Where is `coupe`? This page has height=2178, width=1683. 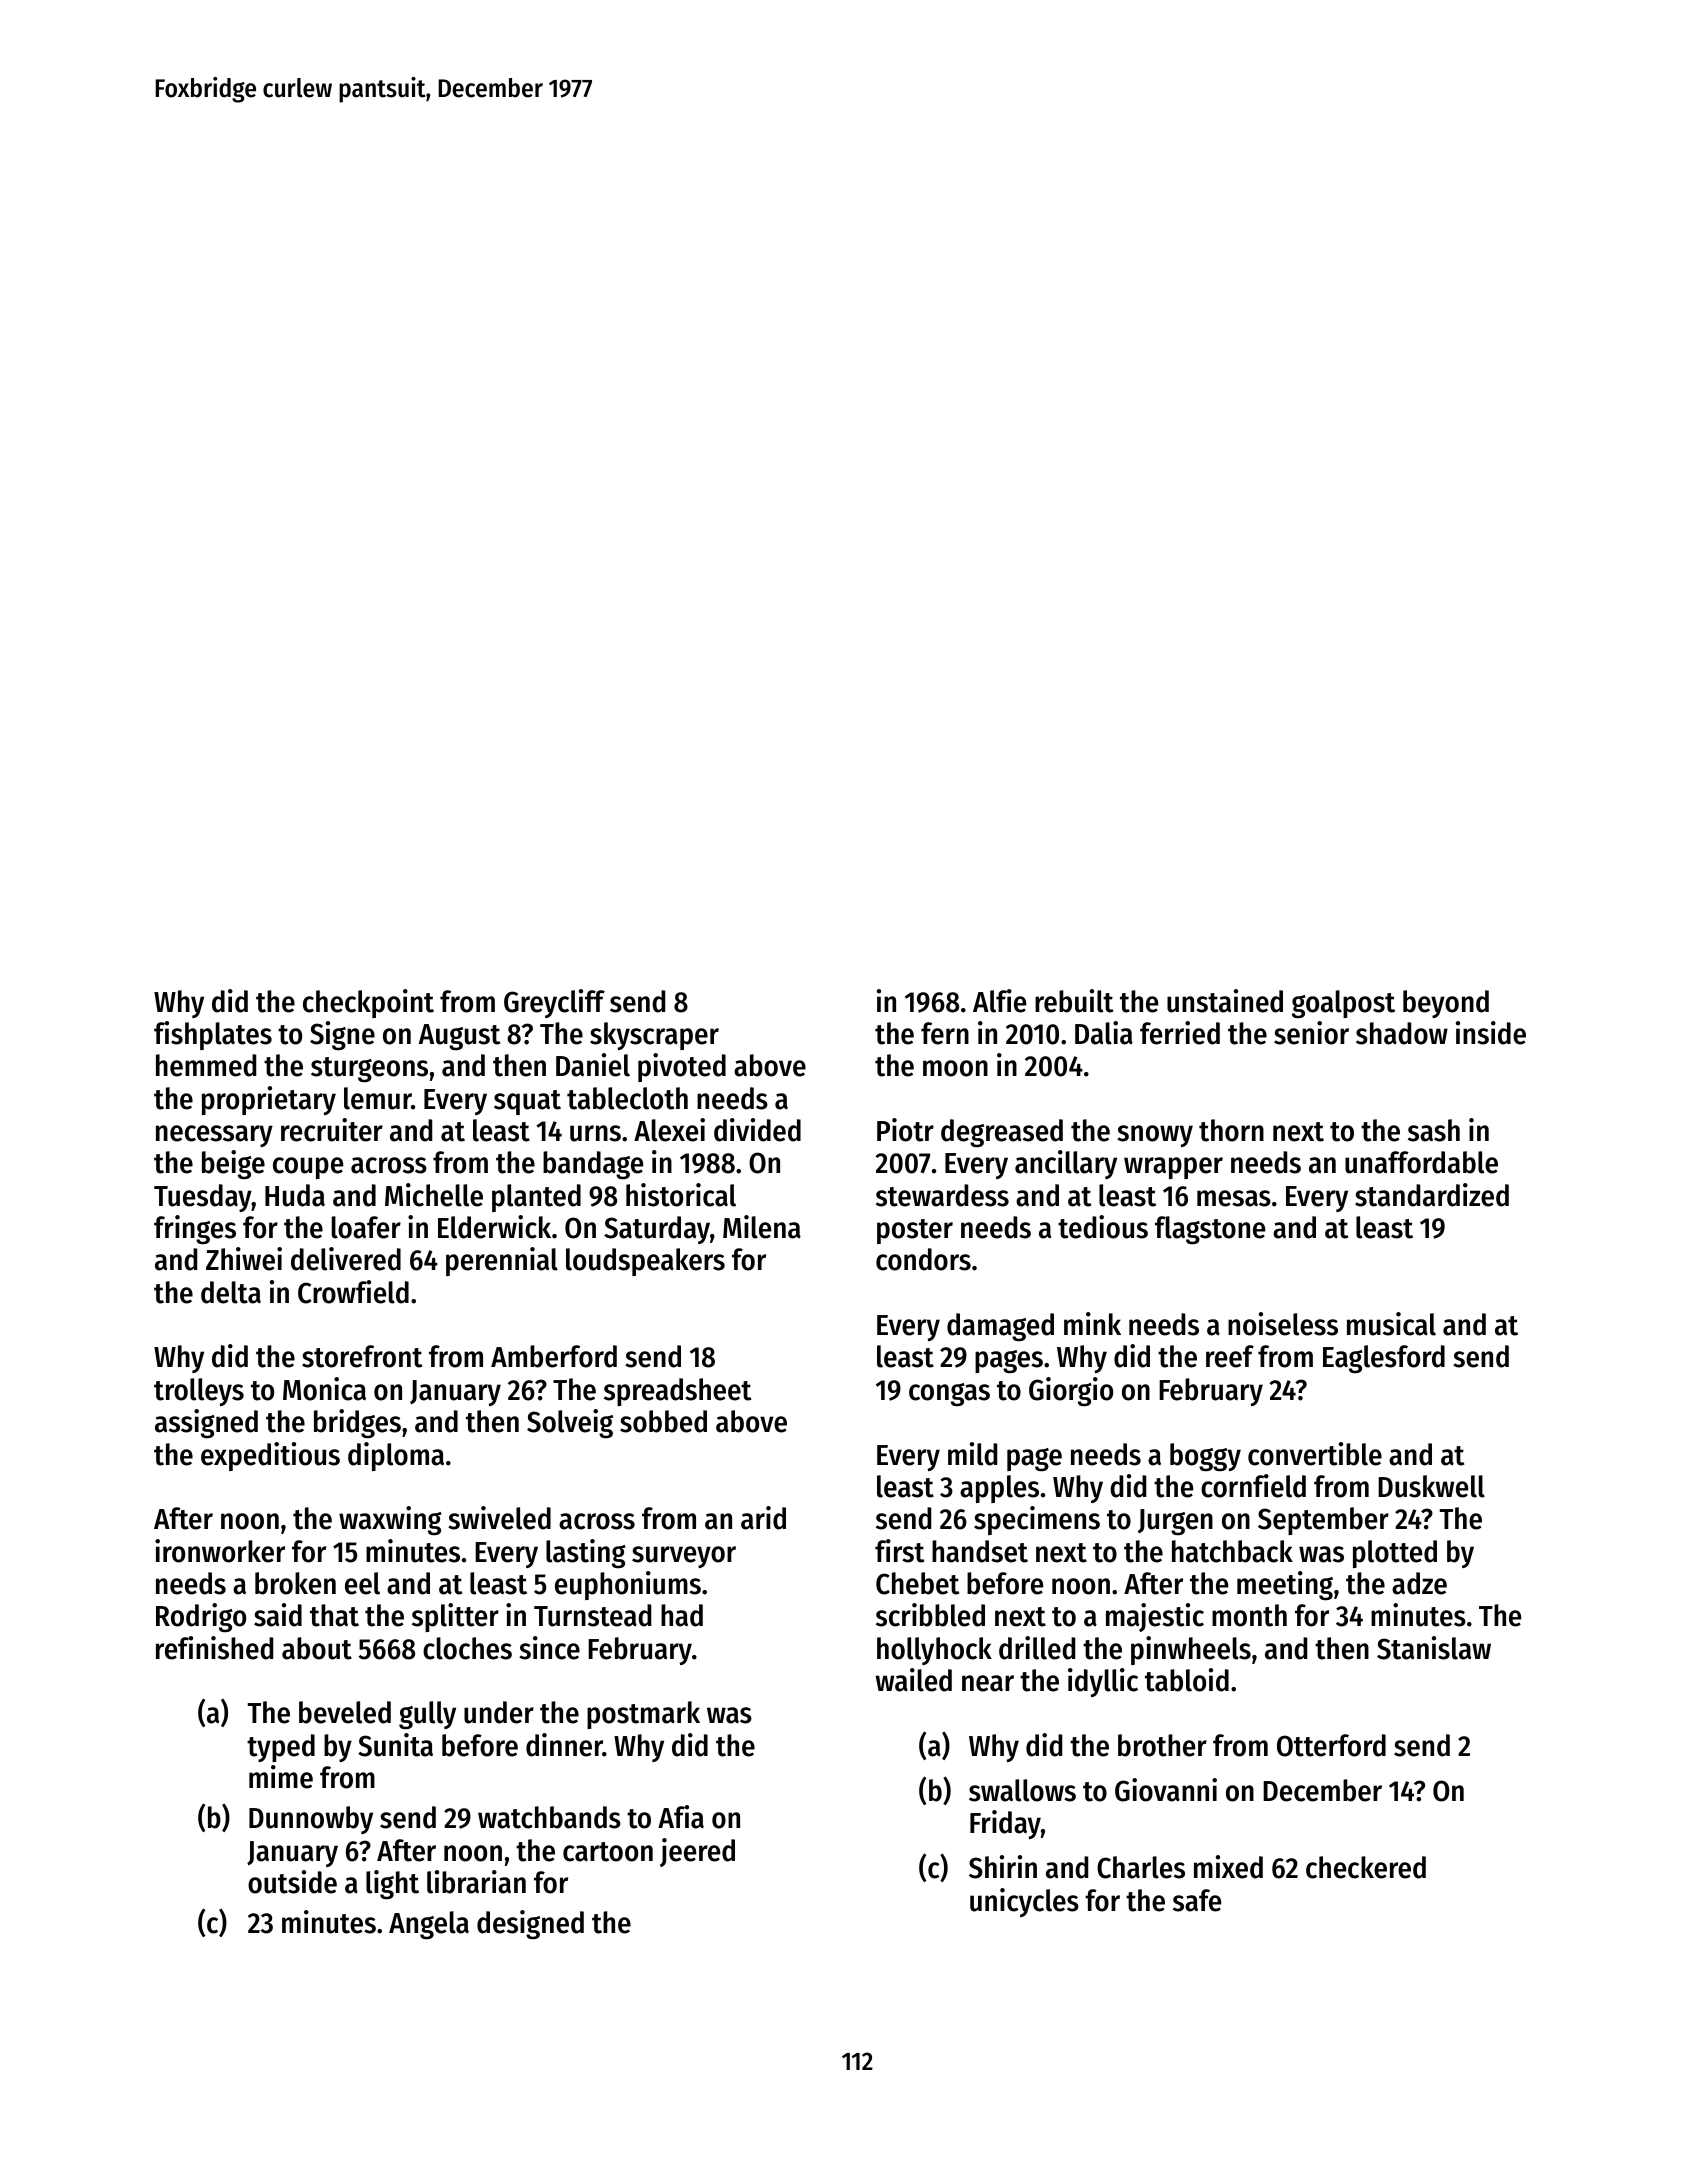 coupe is located at coordinates (308, 1168).
